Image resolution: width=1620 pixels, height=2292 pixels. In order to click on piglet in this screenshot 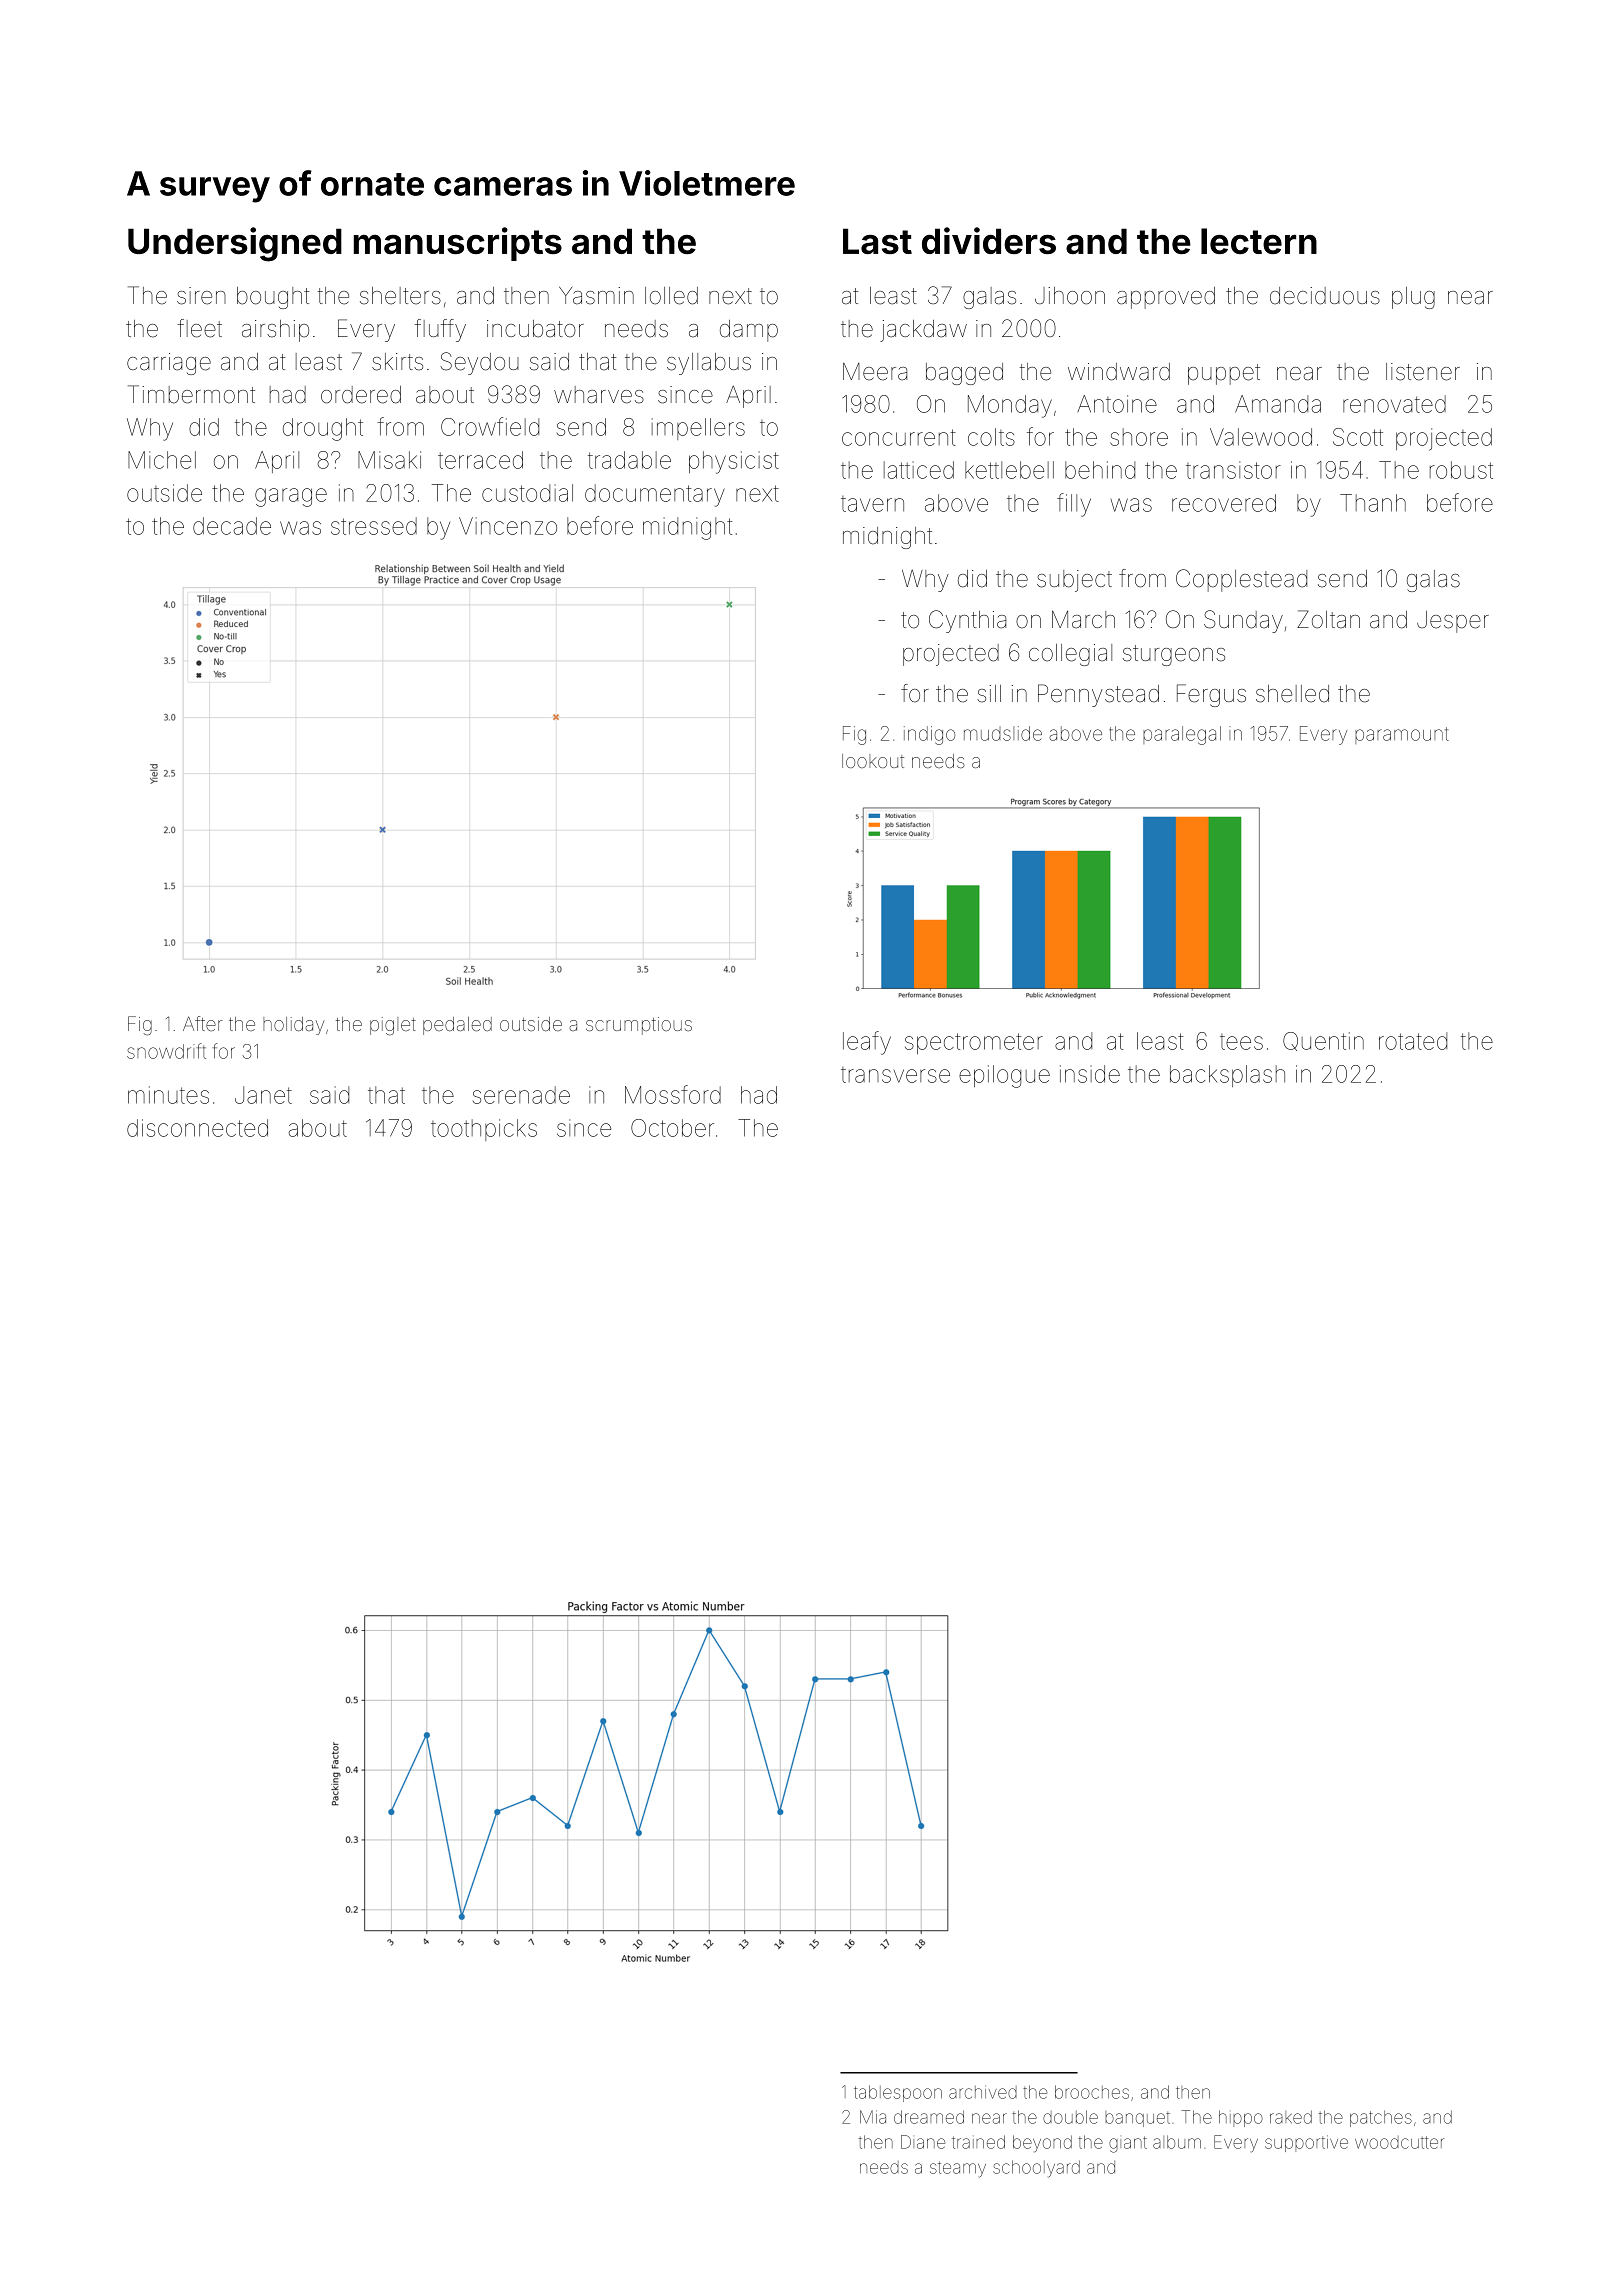, I will do `click(393, 1026)`.
